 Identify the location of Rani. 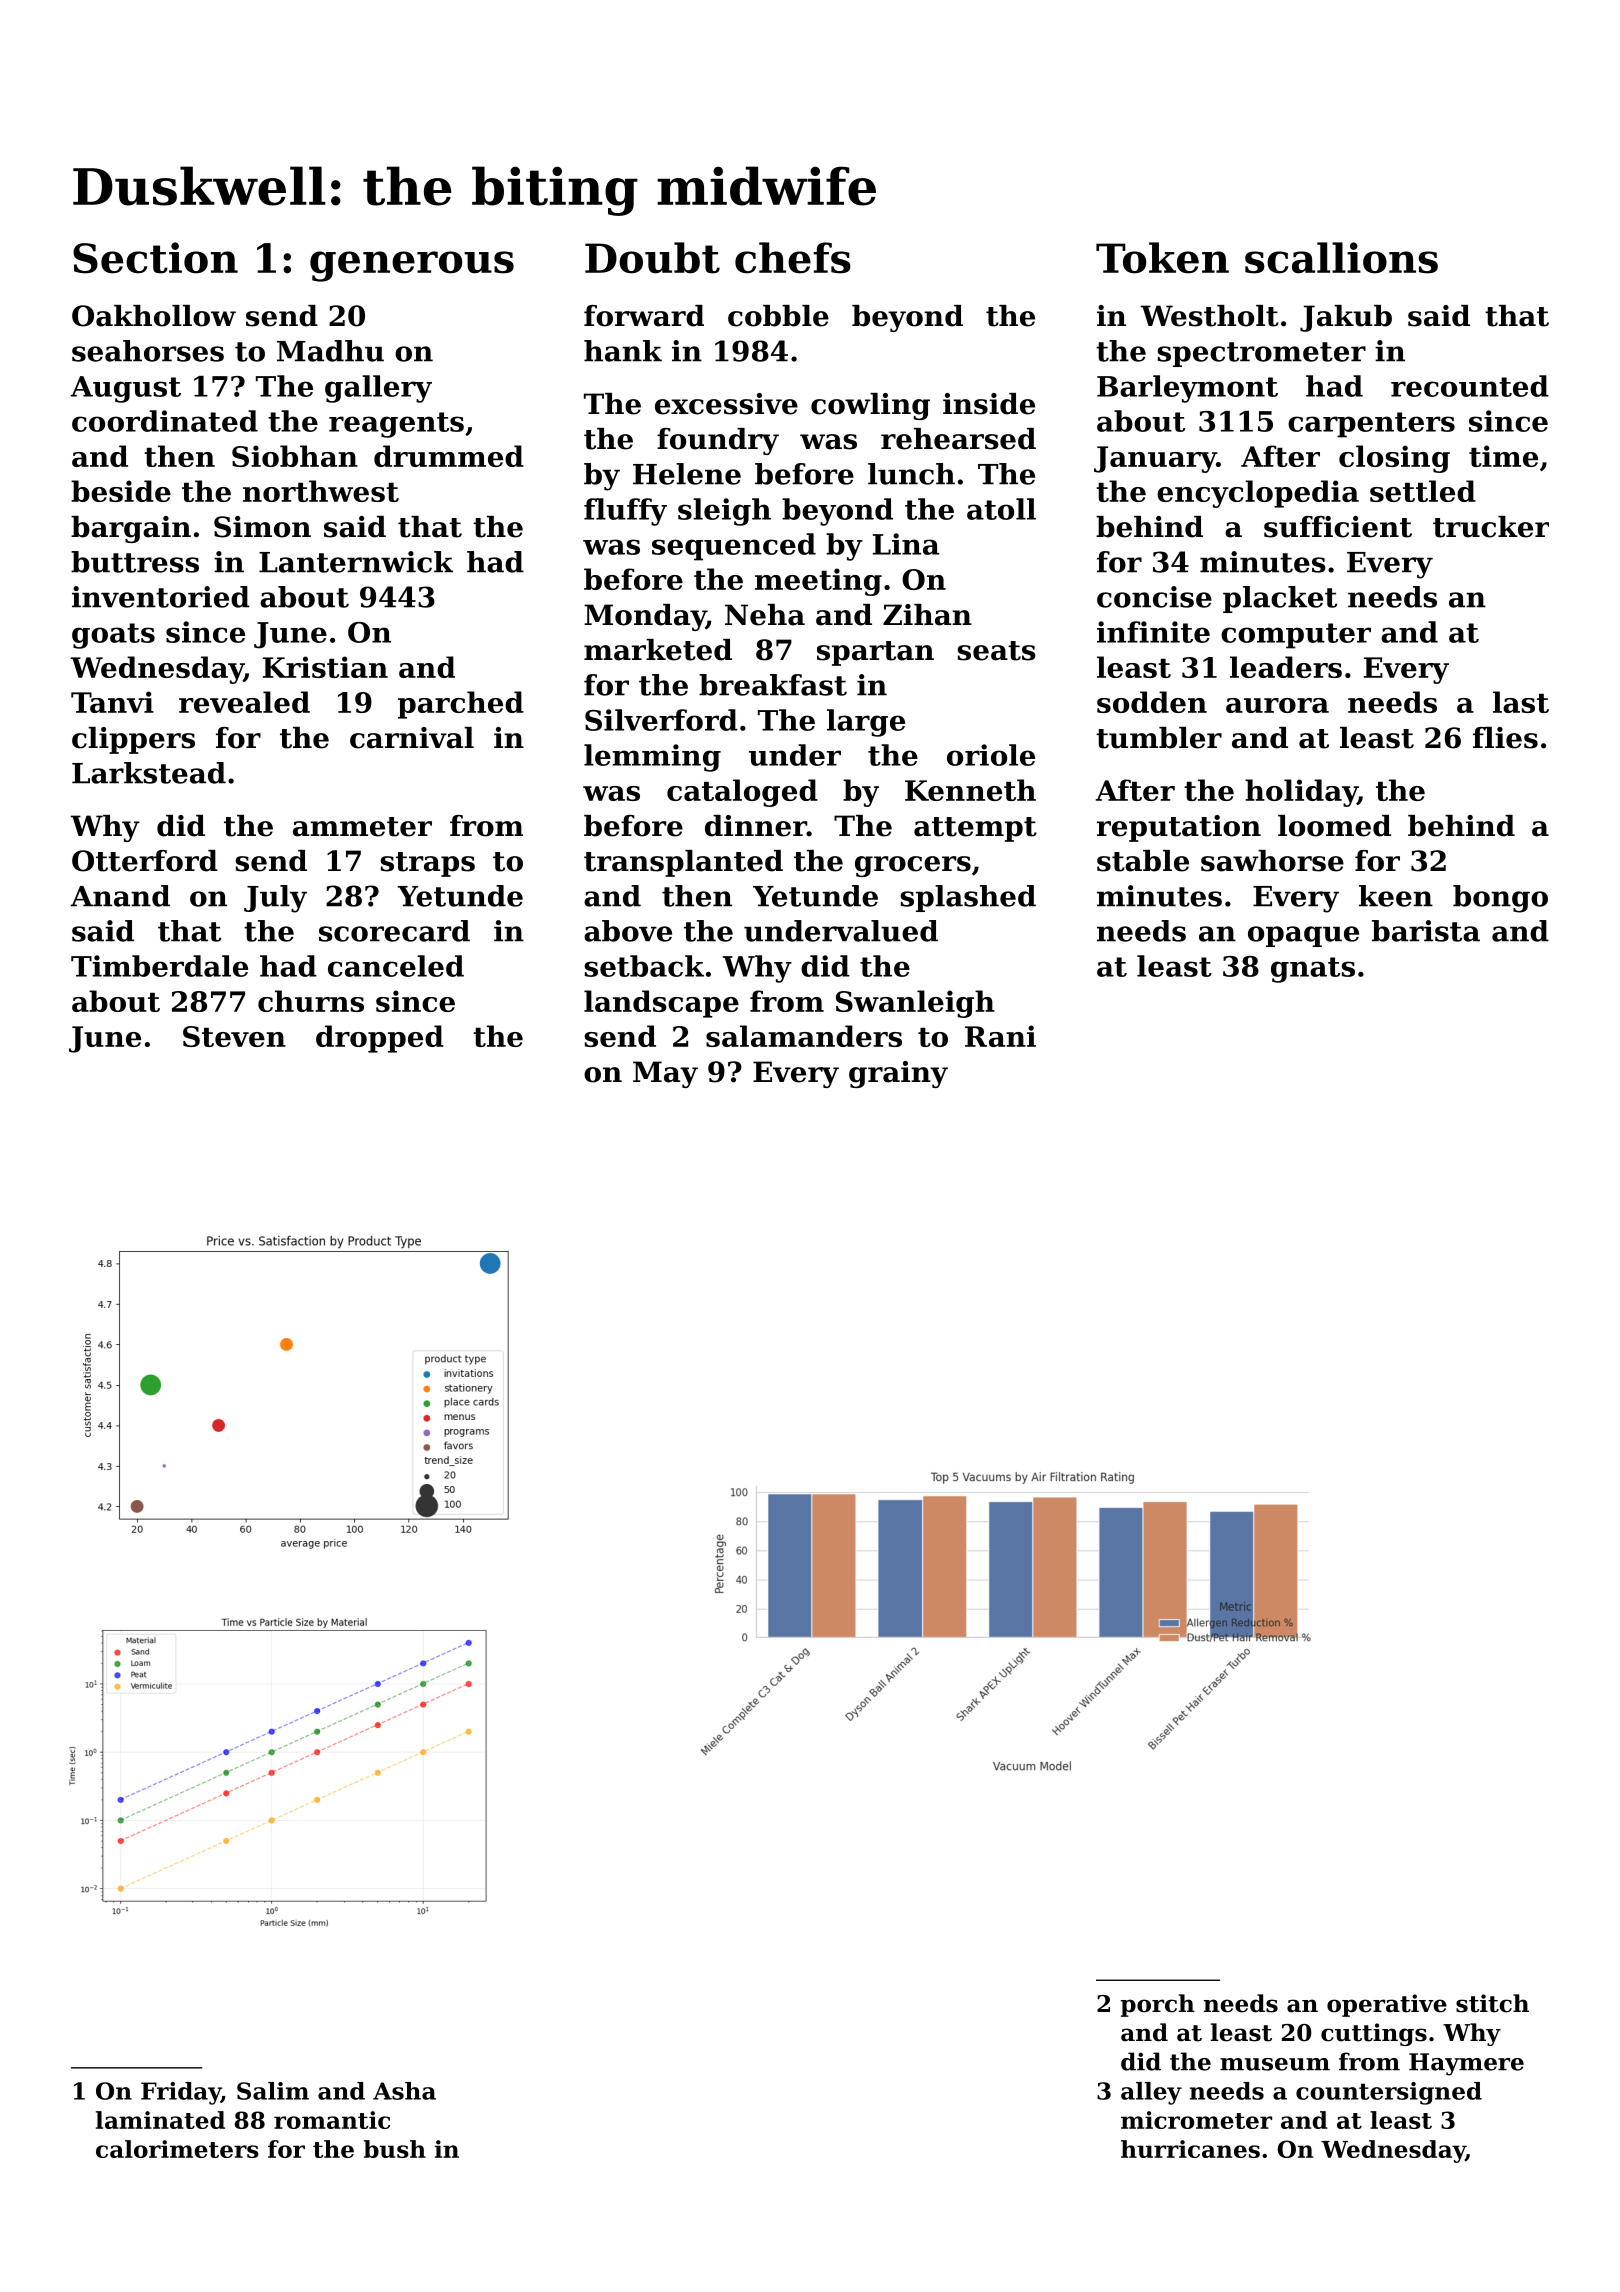
(1000, 1036).
